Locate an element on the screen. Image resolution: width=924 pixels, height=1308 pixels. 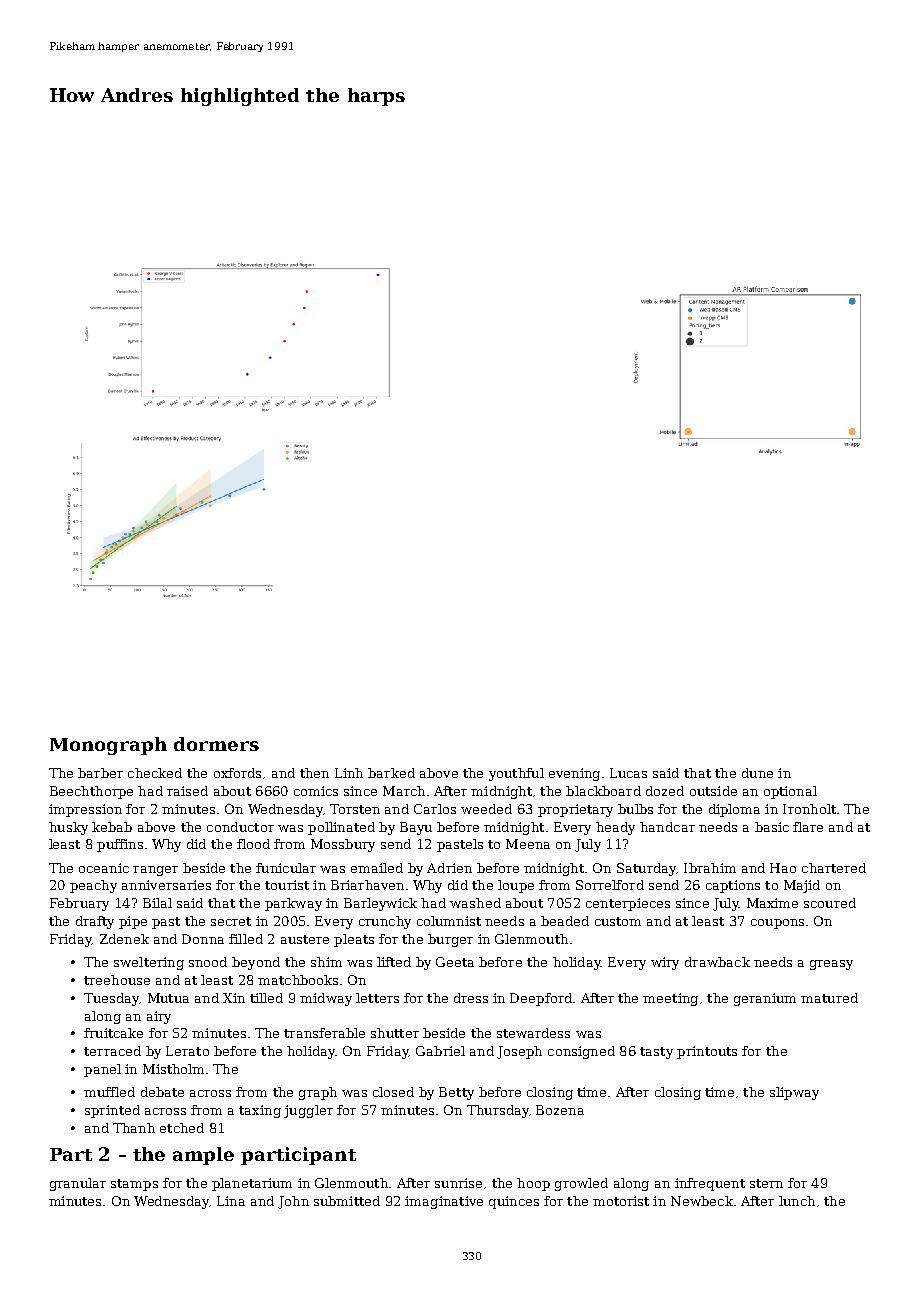
dune is located at coordinates (757, 773).
